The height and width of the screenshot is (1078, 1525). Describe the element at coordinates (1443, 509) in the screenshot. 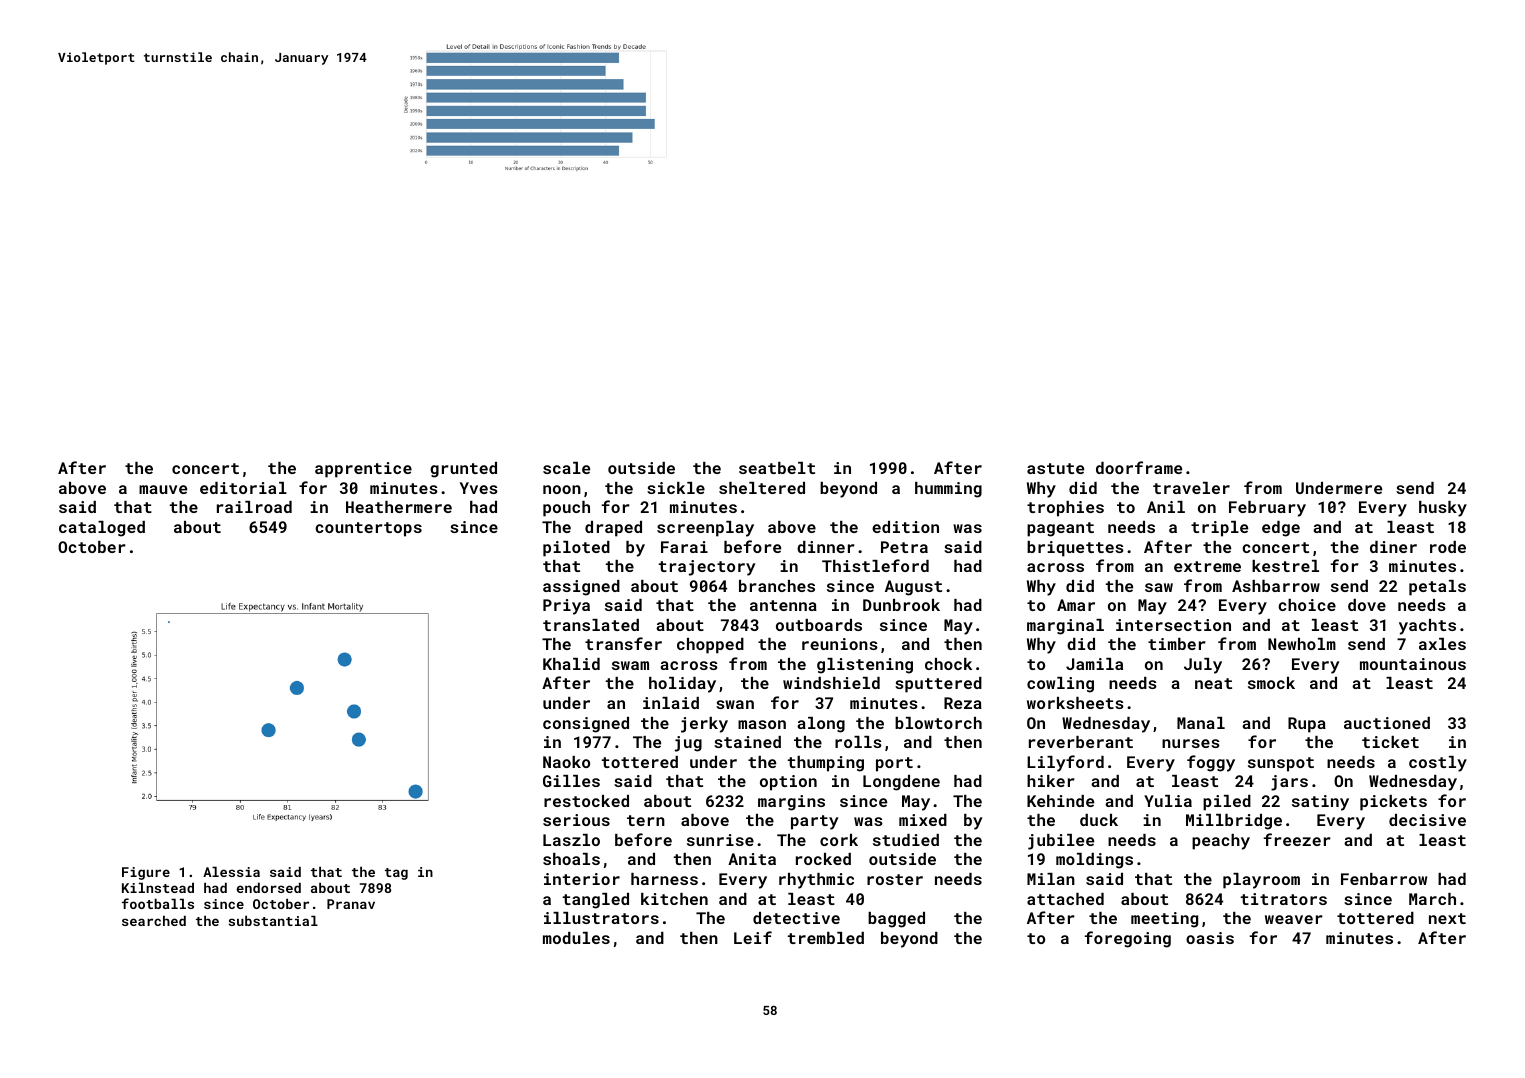

I see `husky` at that location.
